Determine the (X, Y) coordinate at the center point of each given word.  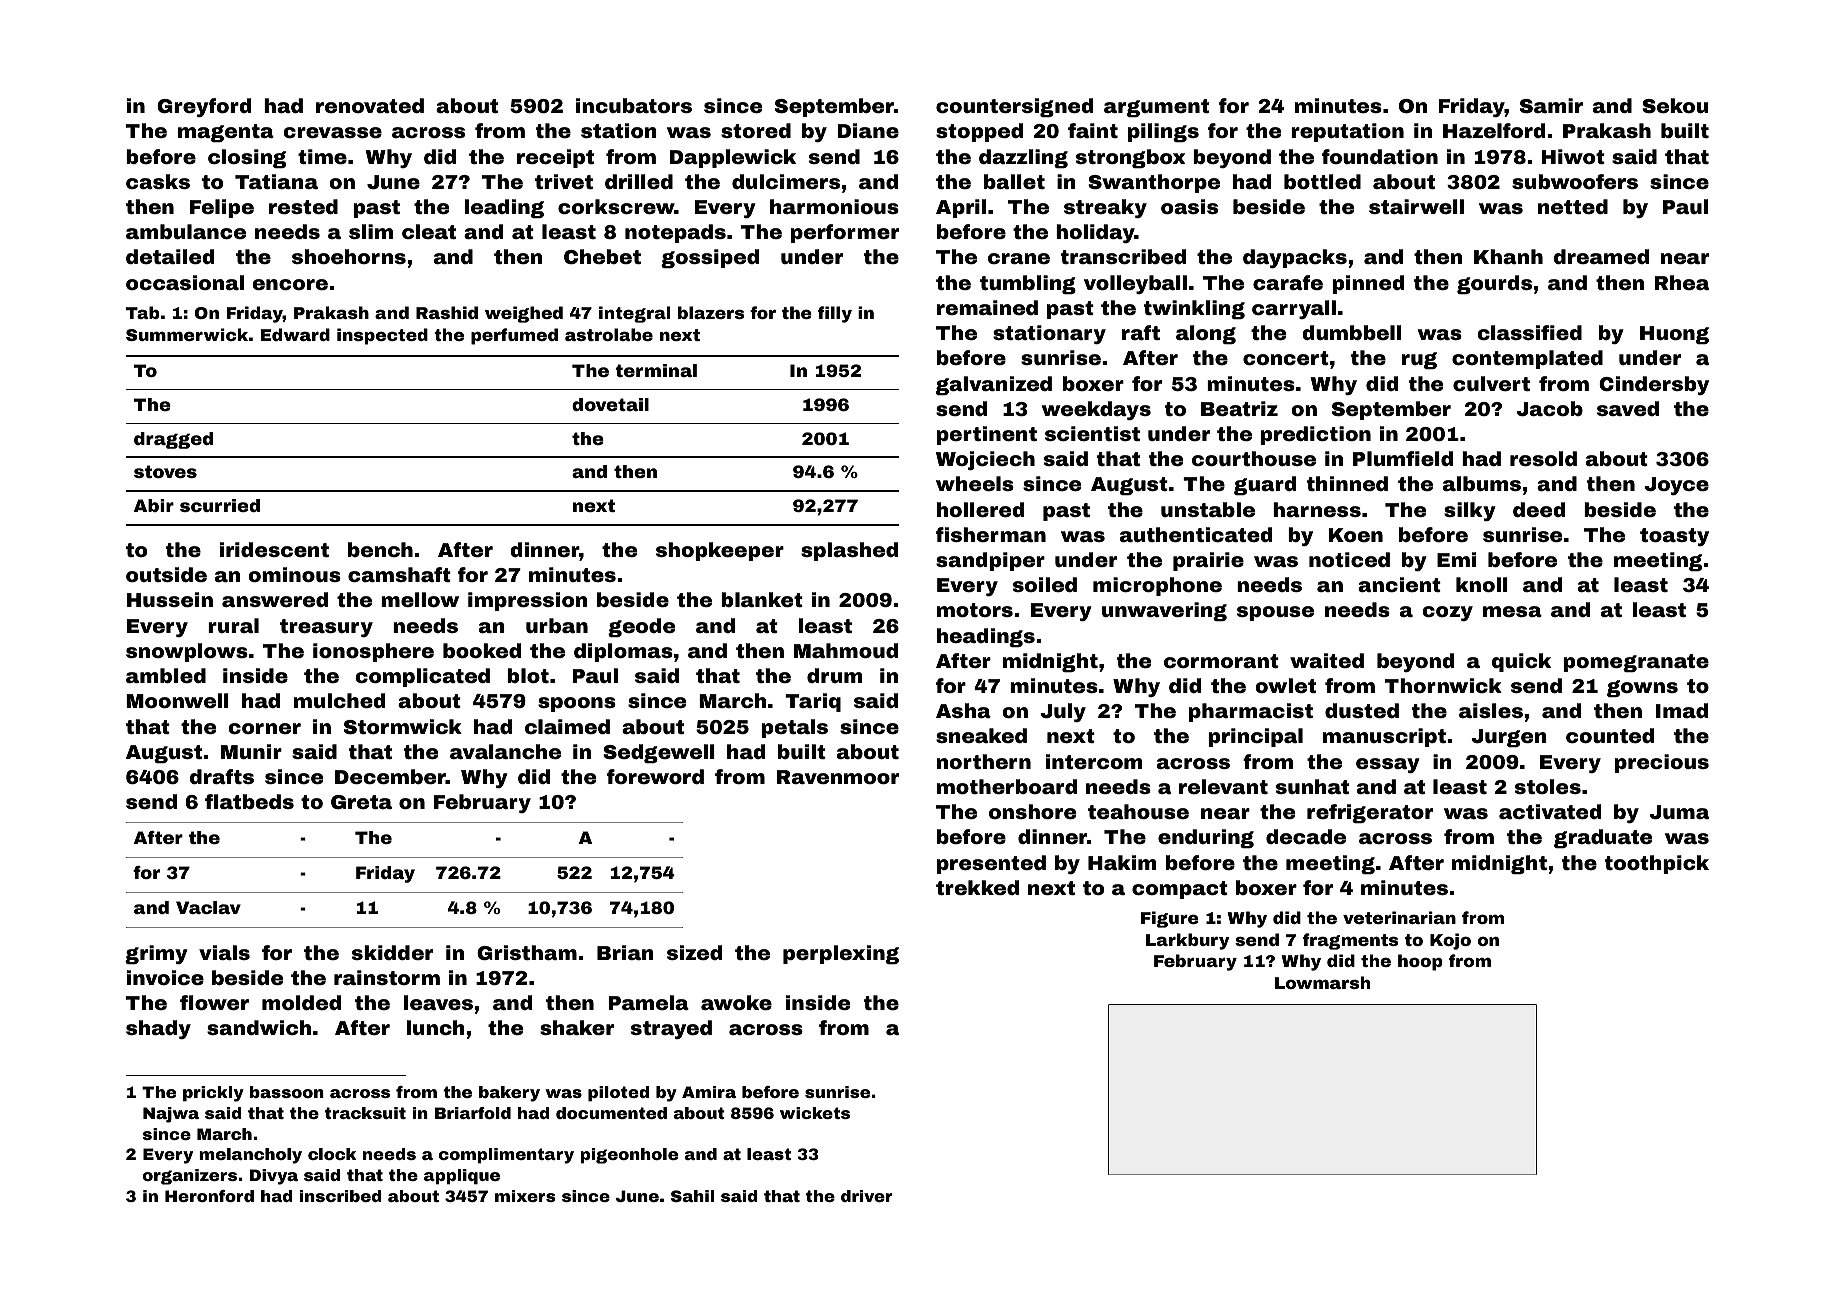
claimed (567, 726)
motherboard (1007, 786)
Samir (1551, 105)
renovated (370, 105)
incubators (634, 105)
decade (1306, 836)
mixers (525, 1196)
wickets (815, 1113)
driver (867, 1196)
